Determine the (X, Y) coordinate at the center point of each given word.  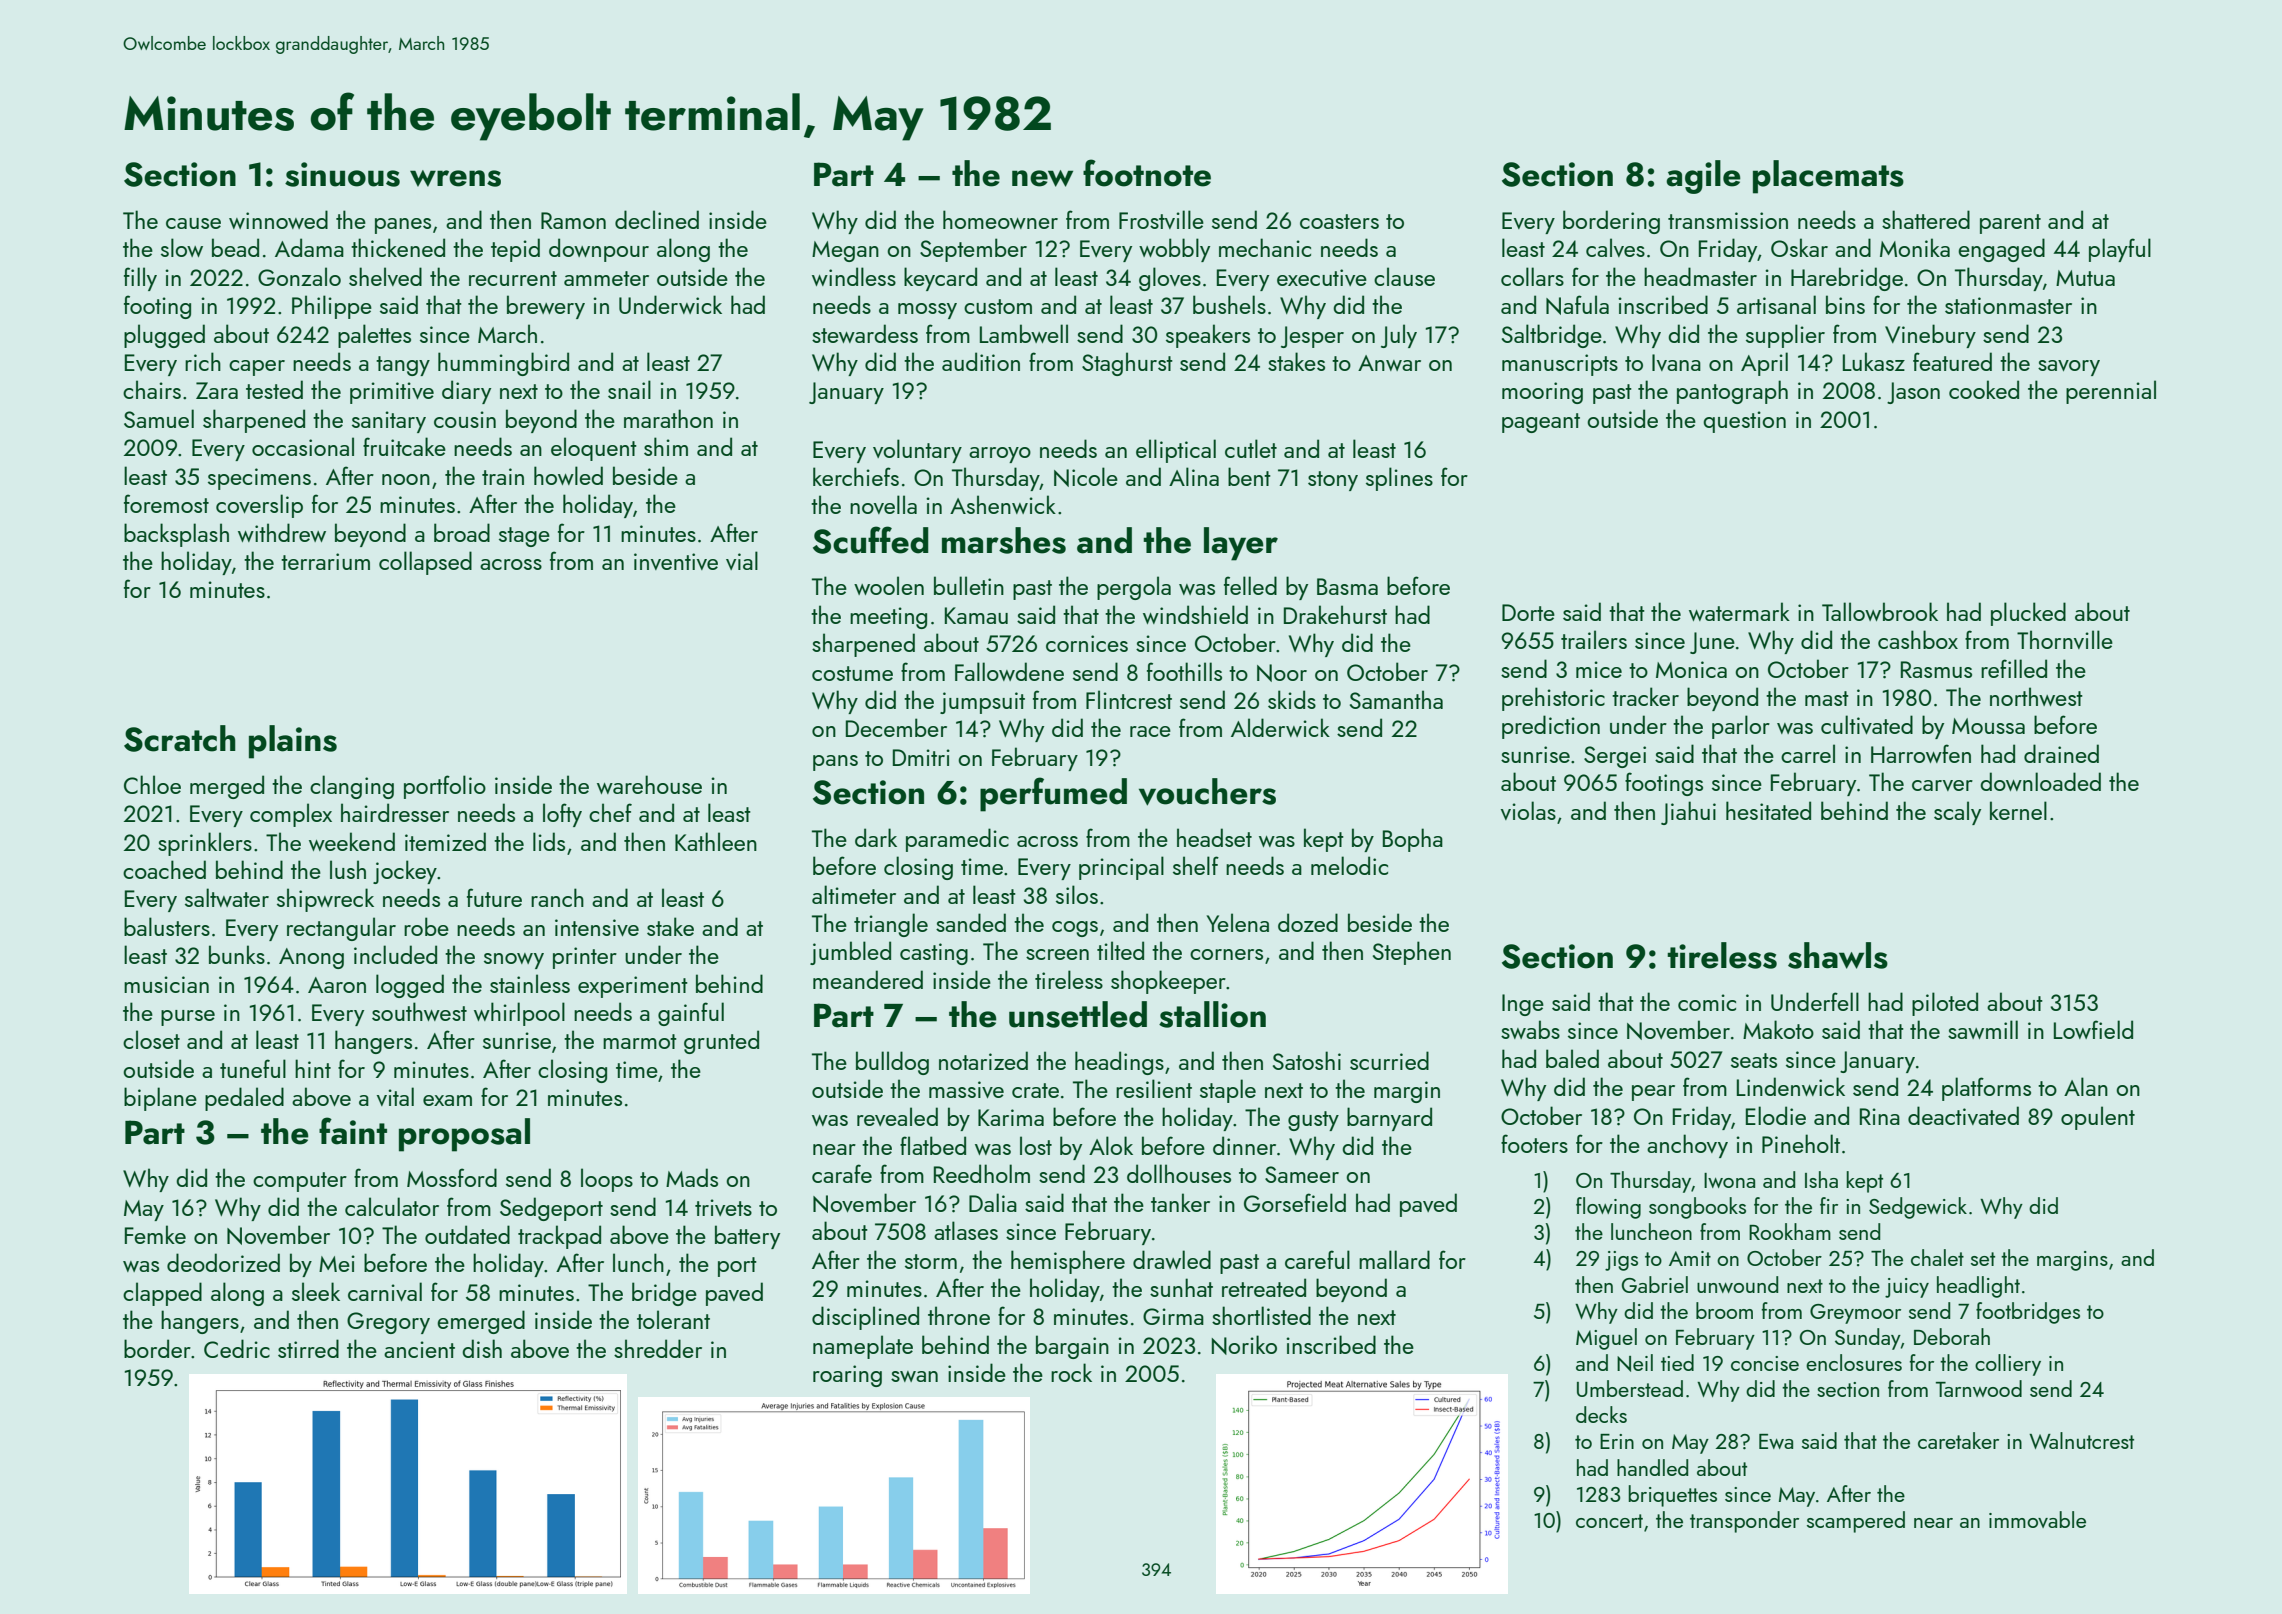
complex (291, 815)
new (1042, 178)
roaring (847, 1376)
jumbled (850, 953)
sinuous (342, 174)
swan (914, 1376)
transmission (1728, 220)
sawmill (1983, 1029)
